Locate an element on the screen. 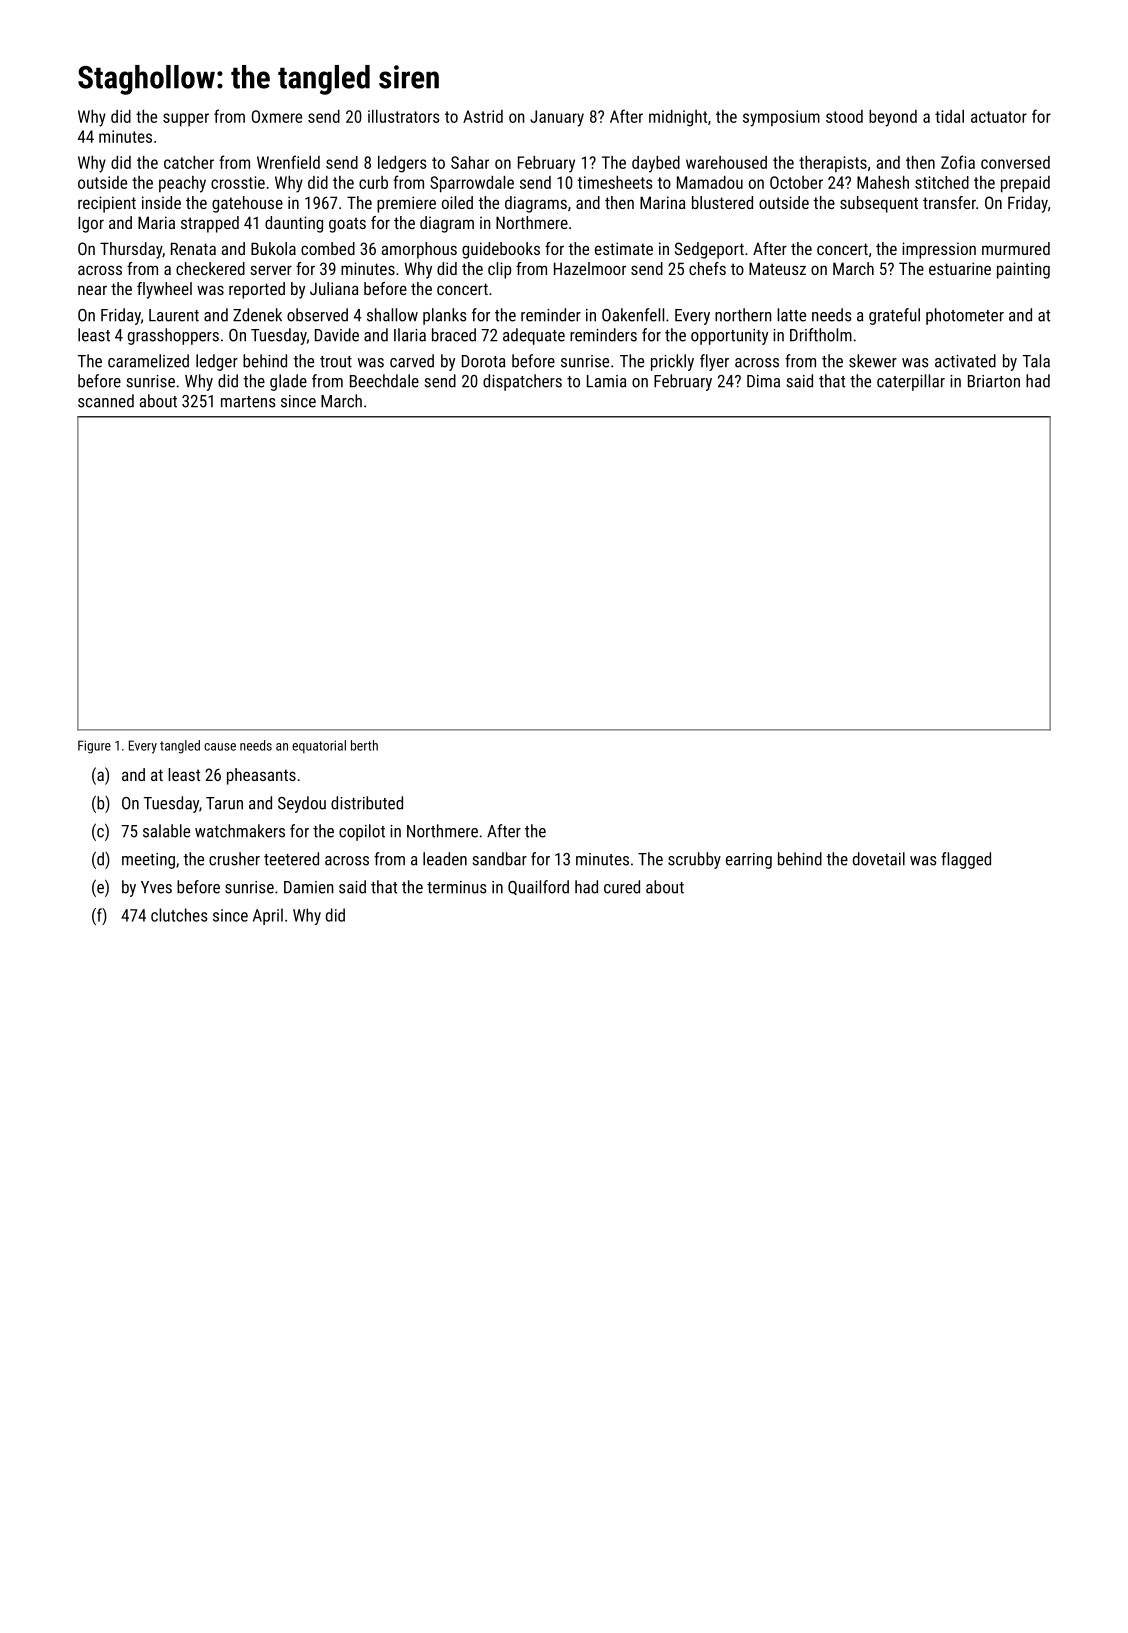  Astrid is located at coordinates (483, 116).
